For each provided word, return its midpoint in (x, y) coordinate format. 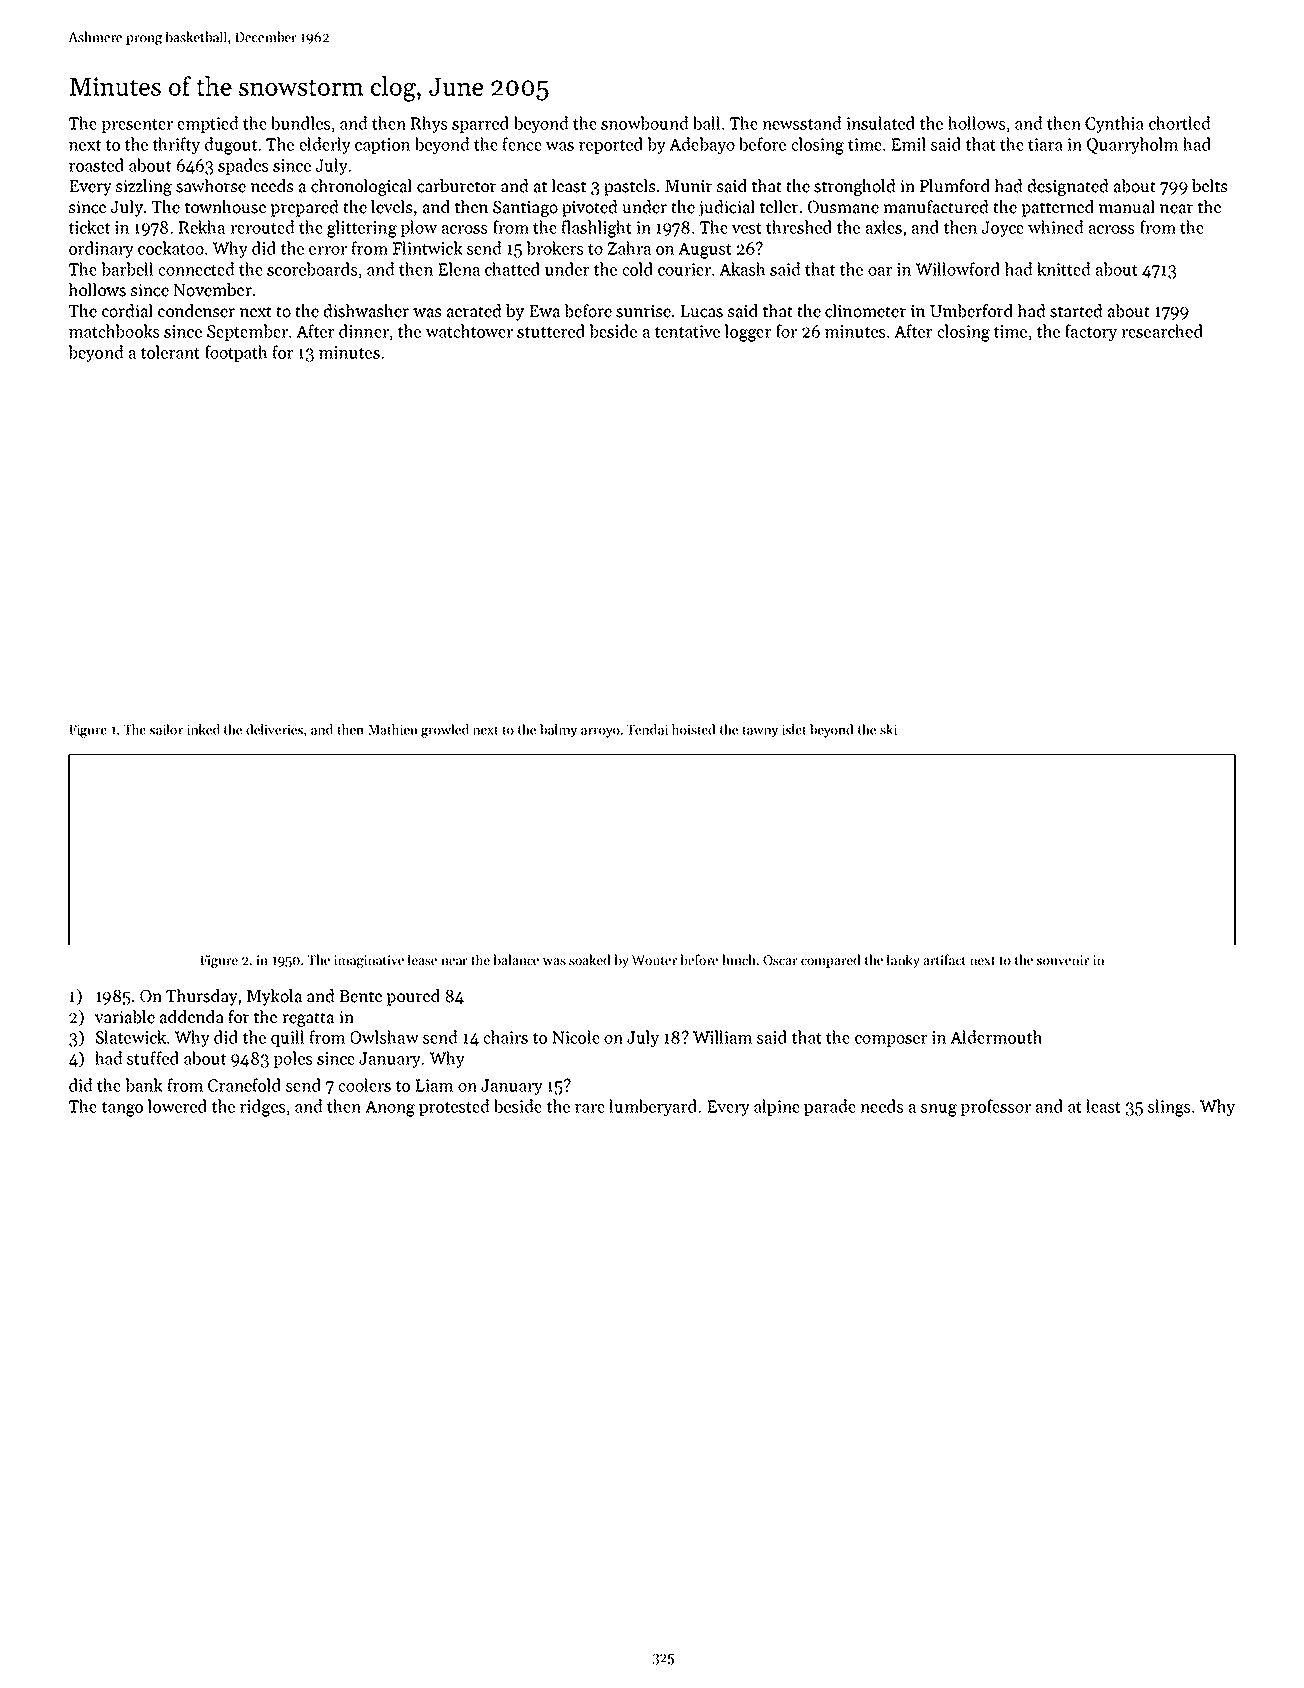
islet (794, 729)
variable (125, 1017)
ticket (89, 227)
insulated (880, 123)
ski (888, 729)
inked (203, 729)
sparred (480, 124)
